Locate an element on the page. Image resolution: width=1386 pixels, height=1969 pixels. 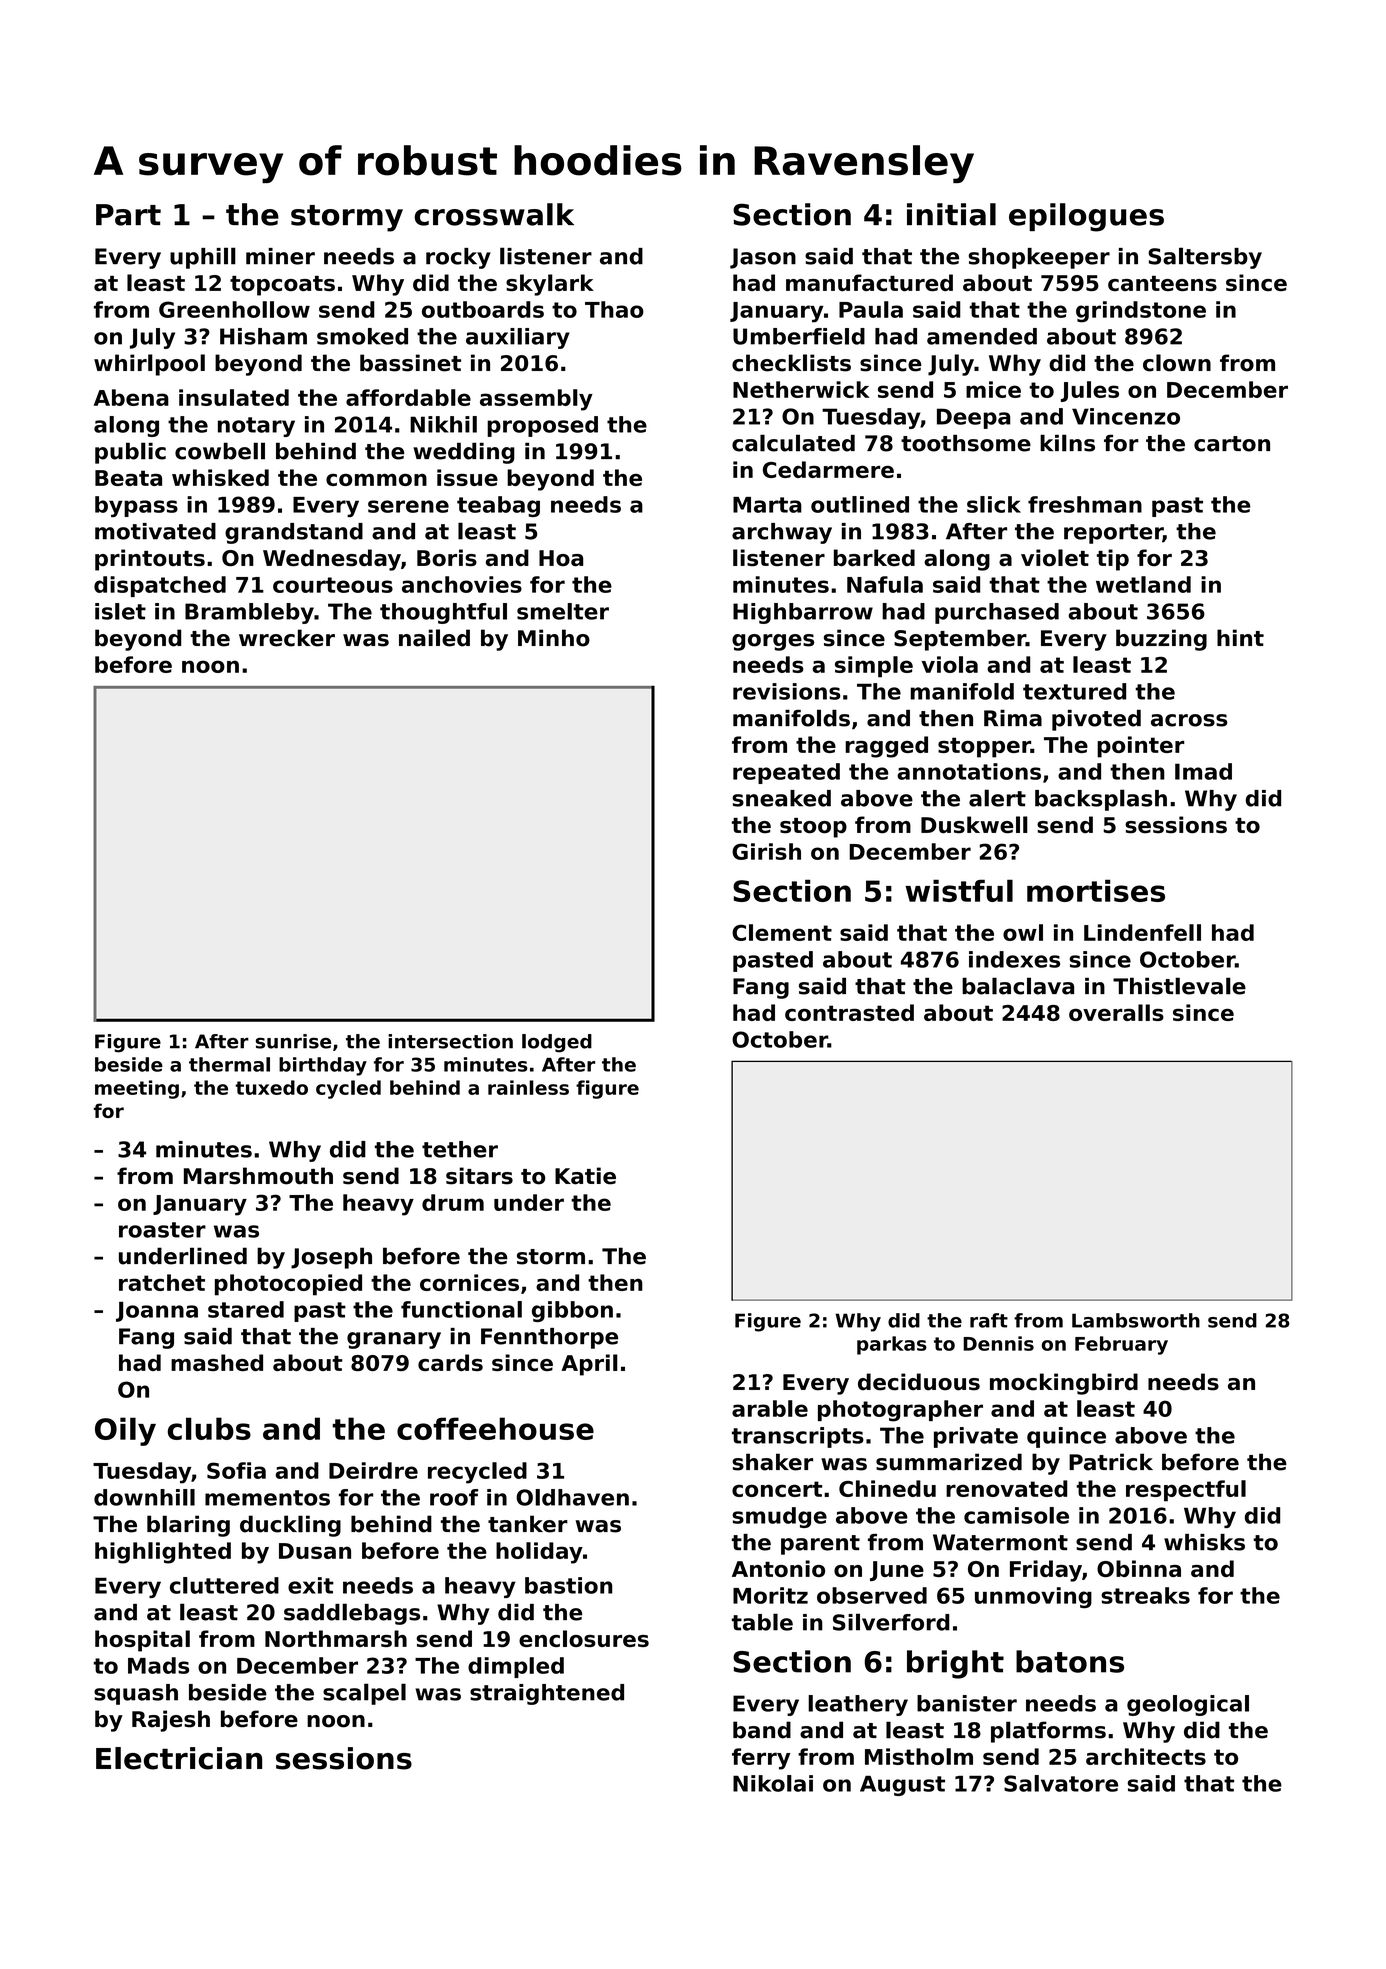
Part is located at coordinates (128, 215).
